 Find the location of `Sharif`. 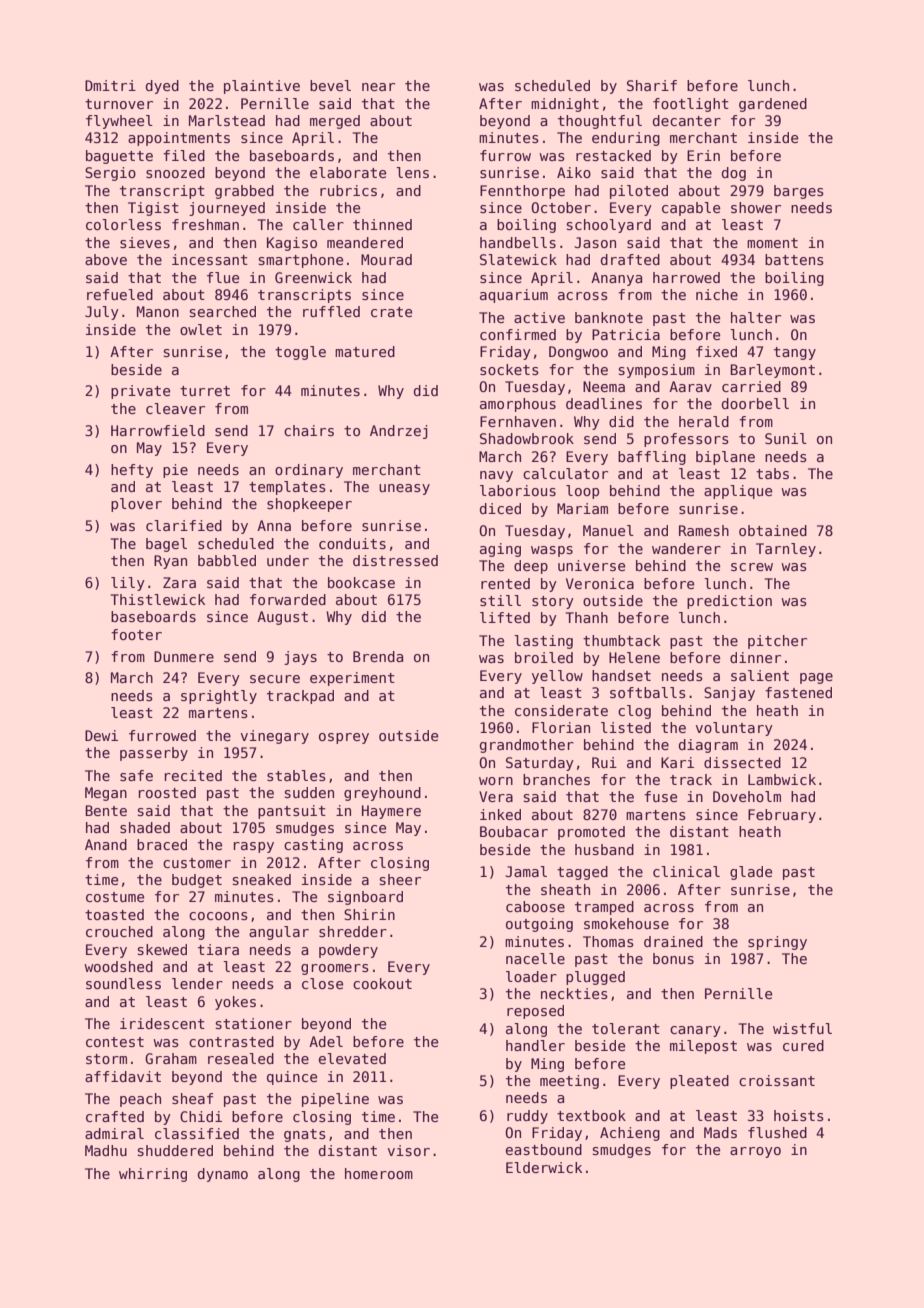

Sharif is located at coordinates (652, 85).
